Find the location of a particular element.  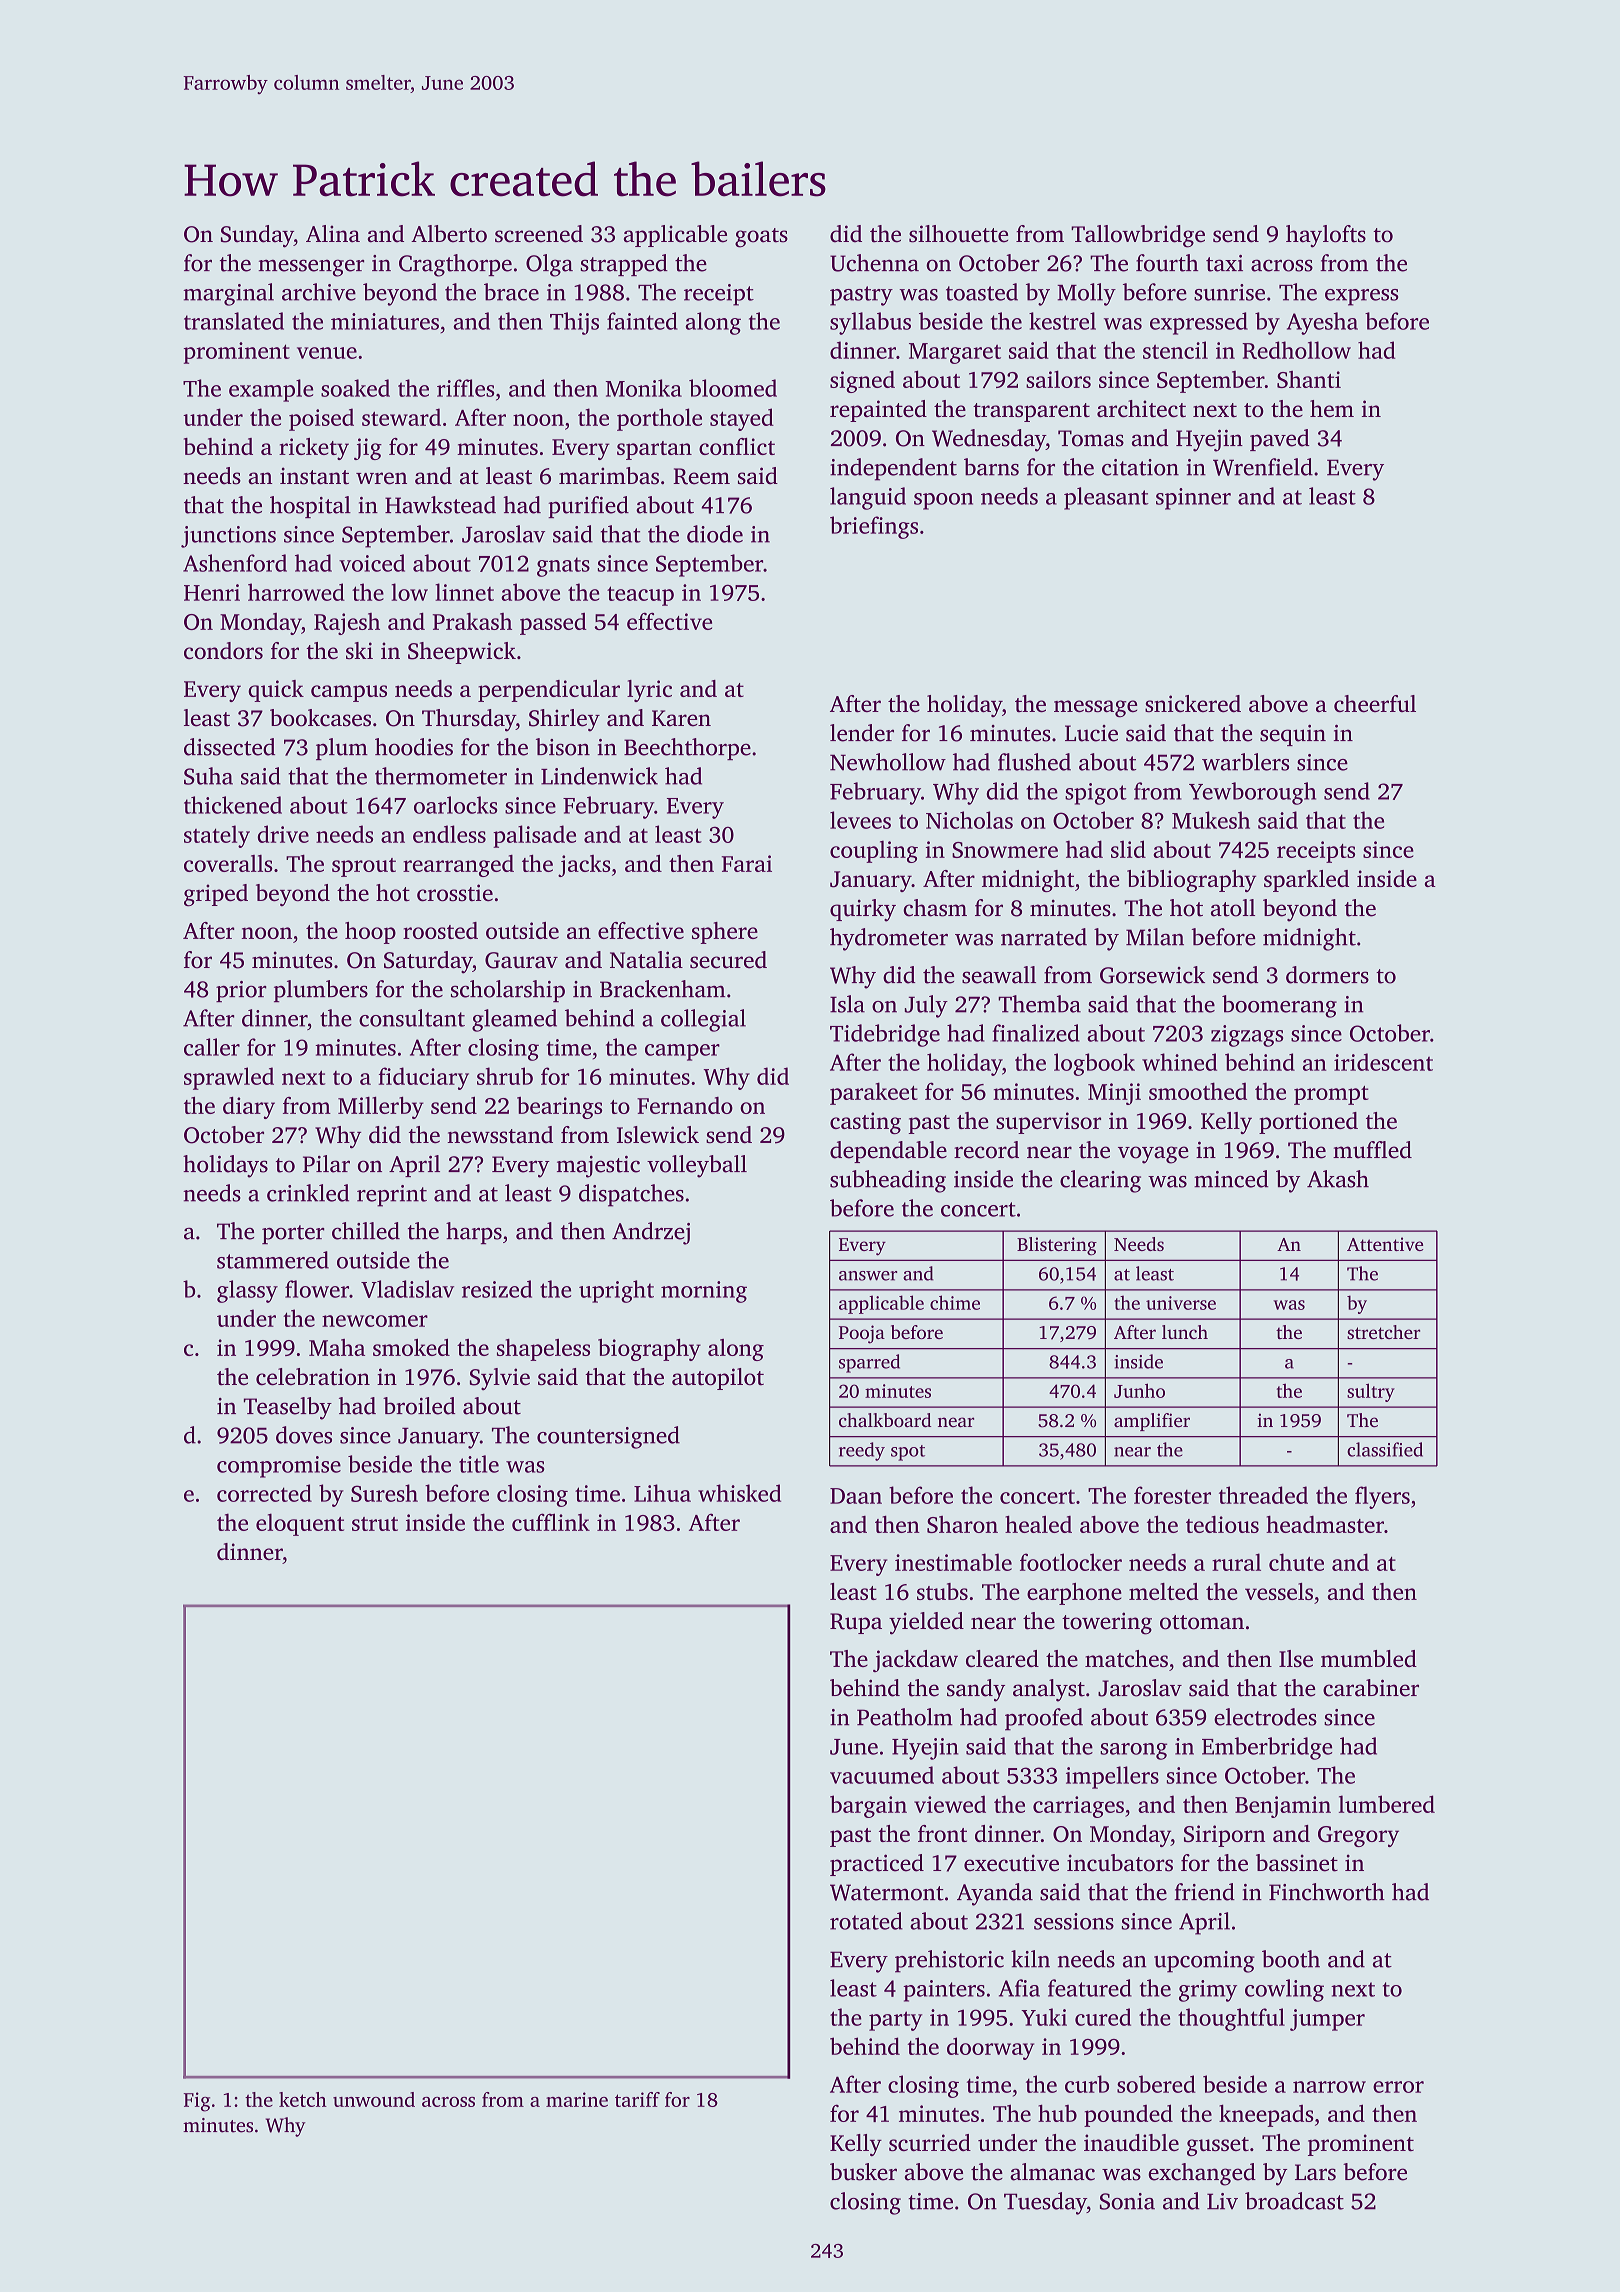

Shanti is located at coordinates (1309, 379).
